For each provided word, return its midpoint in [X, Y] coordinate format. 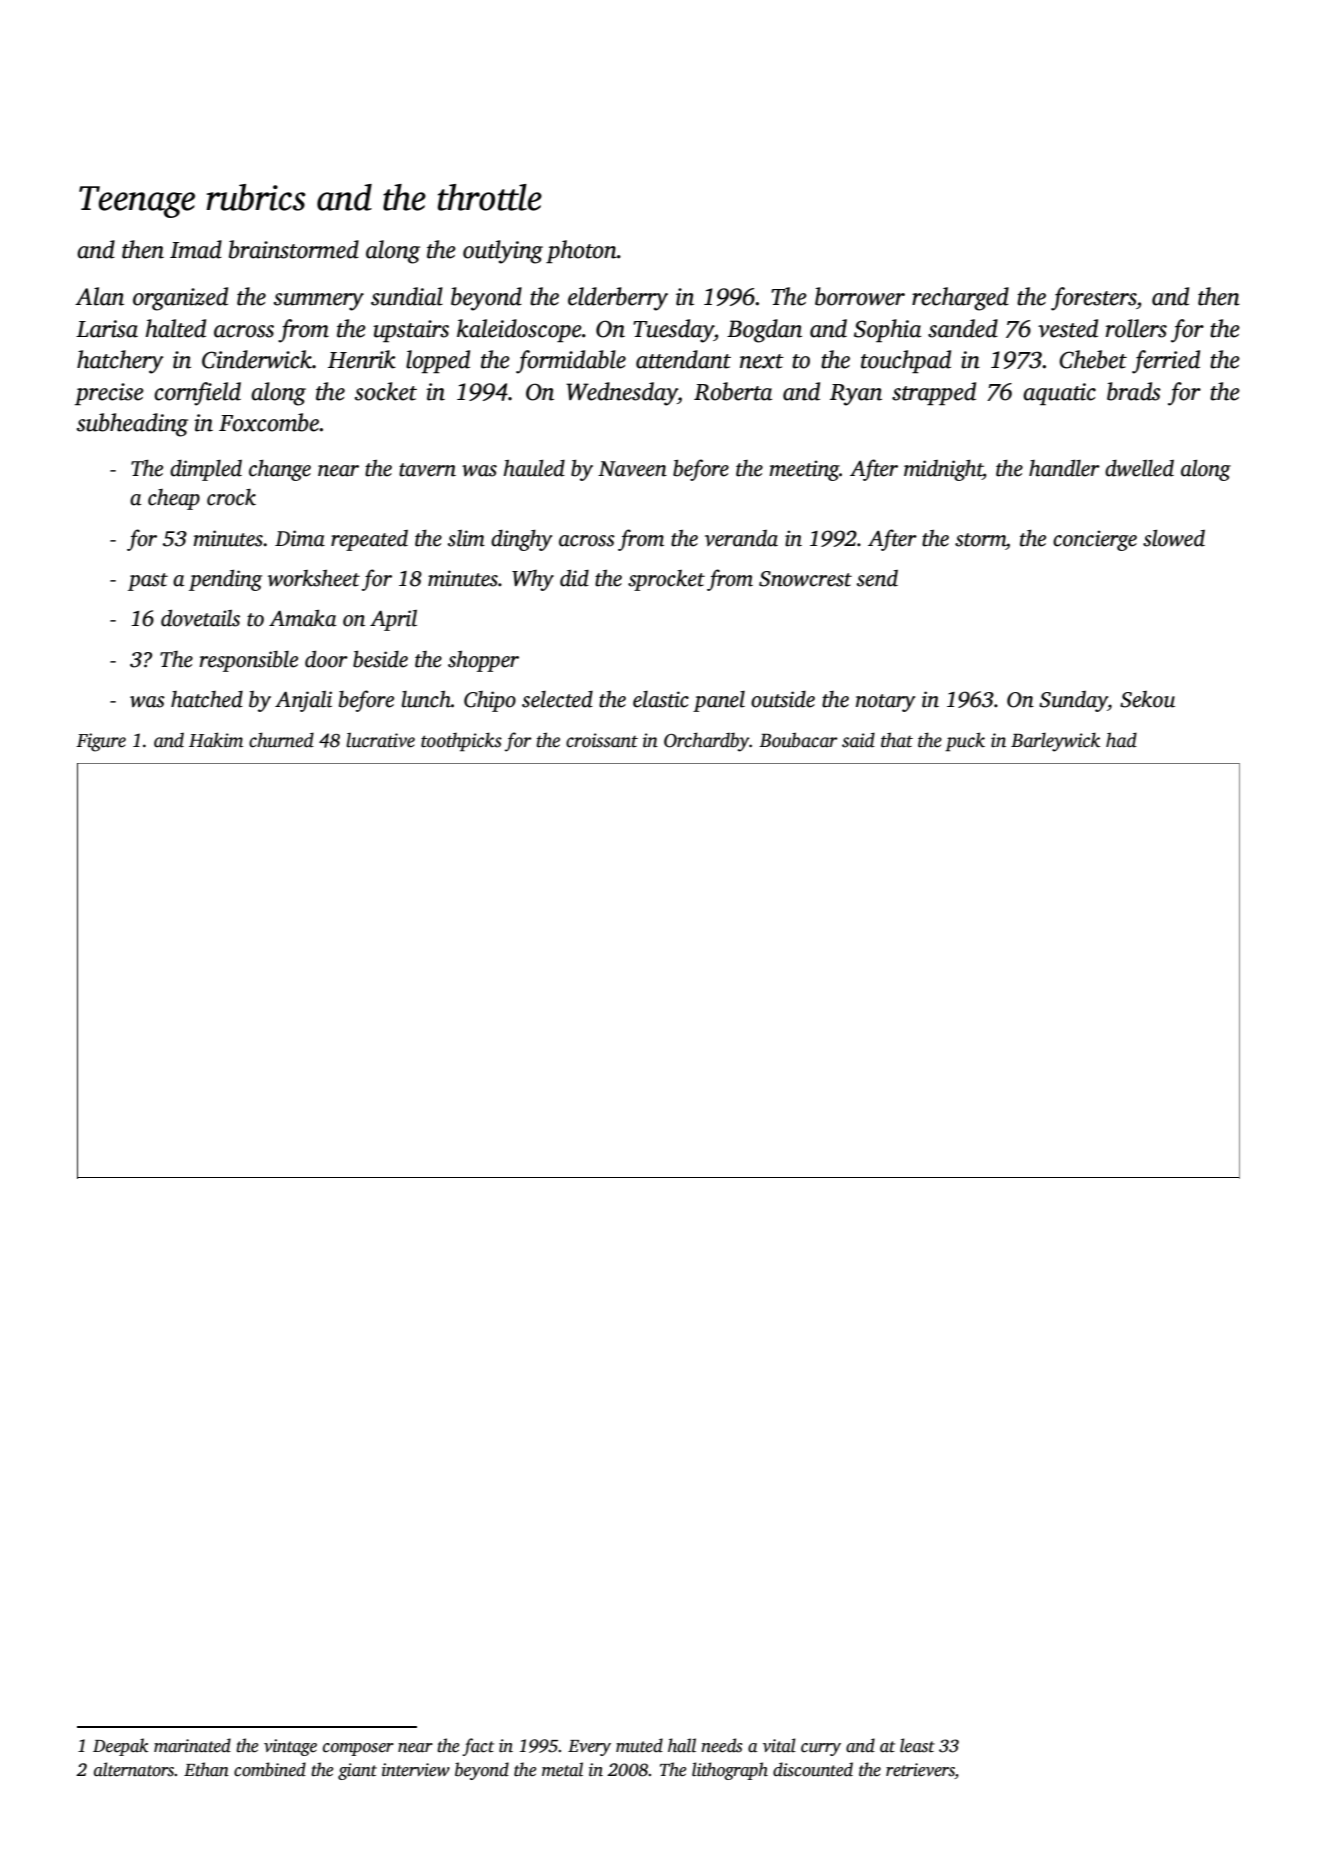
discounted [813, 1769]
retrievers [920, 1771]
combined [270, 1769]
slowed [1174, 538]
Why [533, 580]
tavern [427, 470]
